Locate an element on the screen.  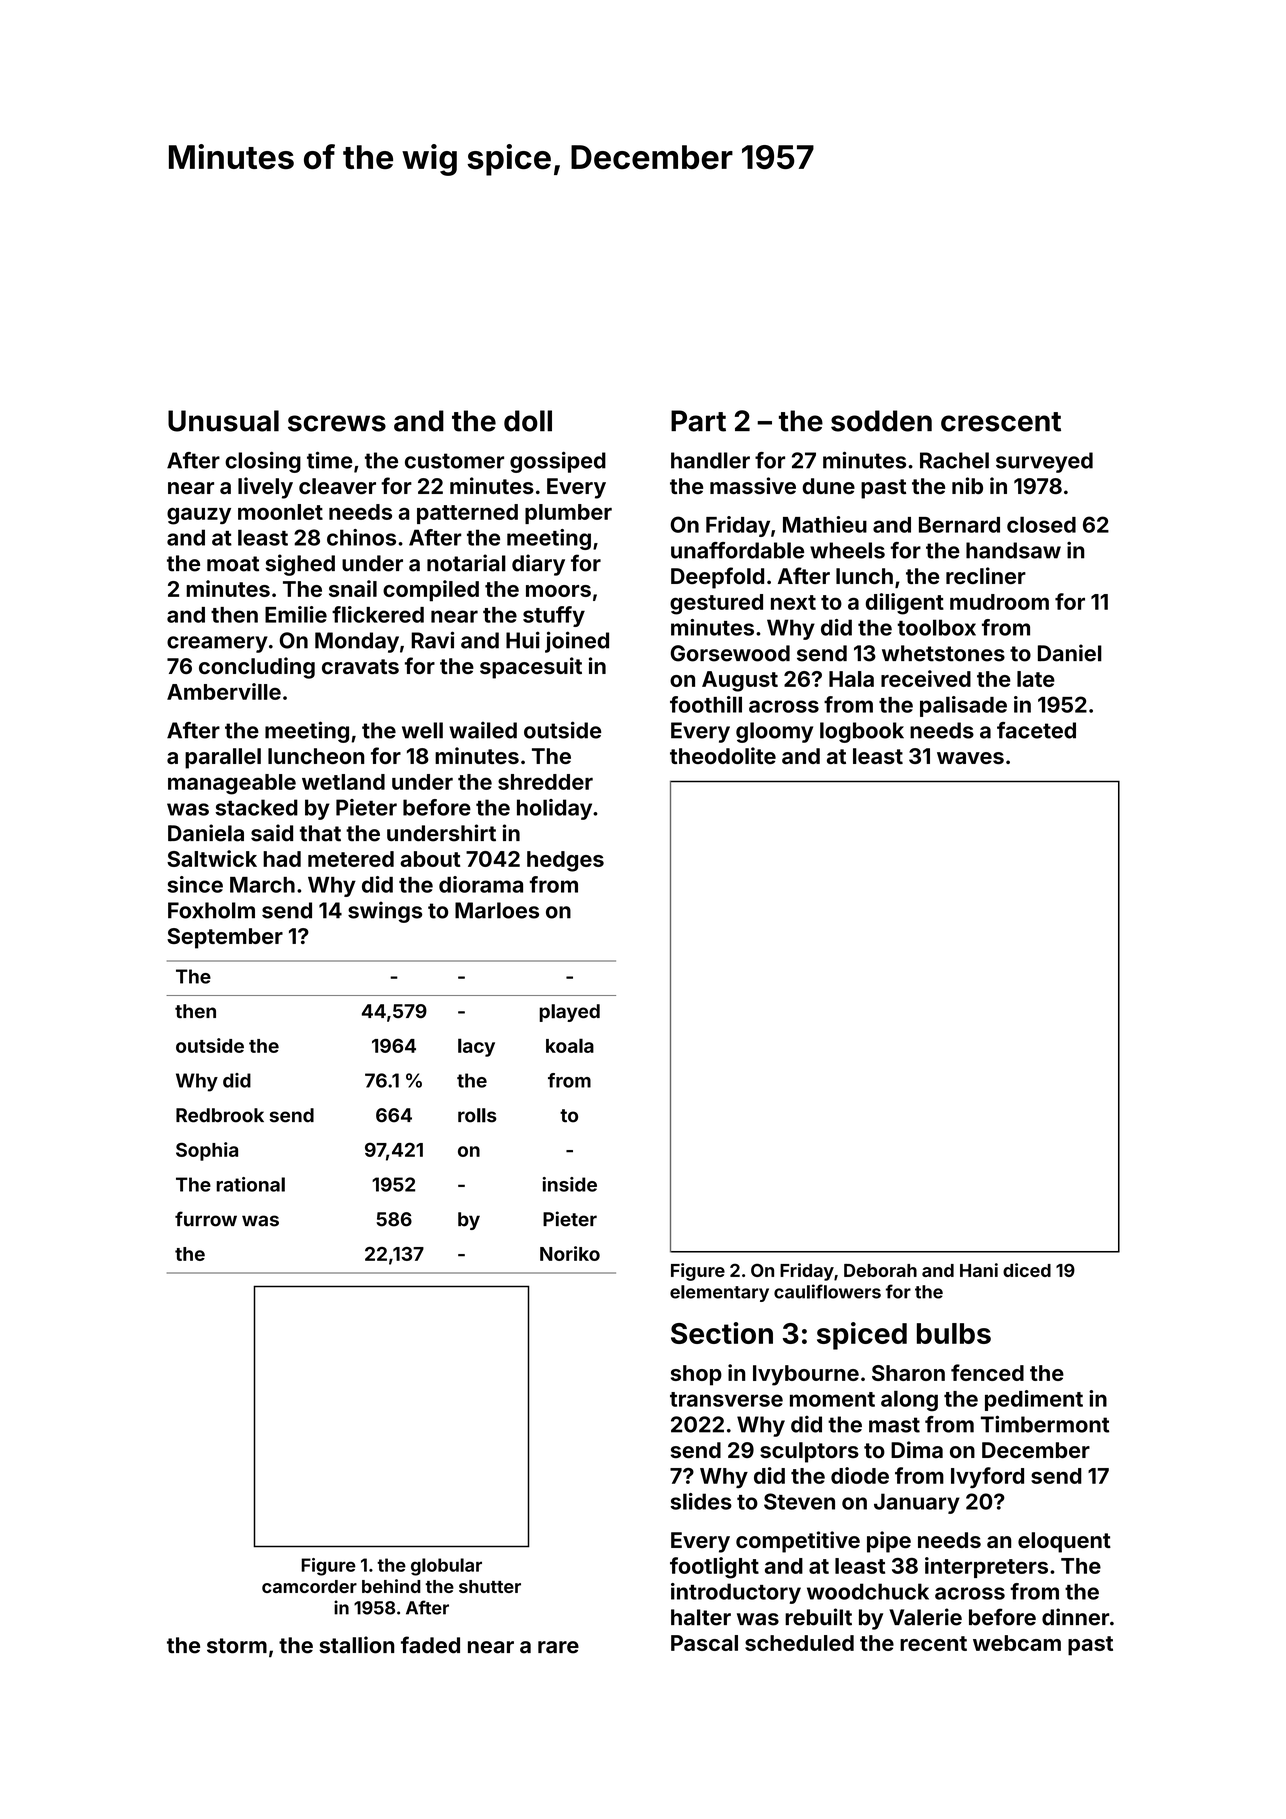
mudroom is located at coordinates (999, 602).
